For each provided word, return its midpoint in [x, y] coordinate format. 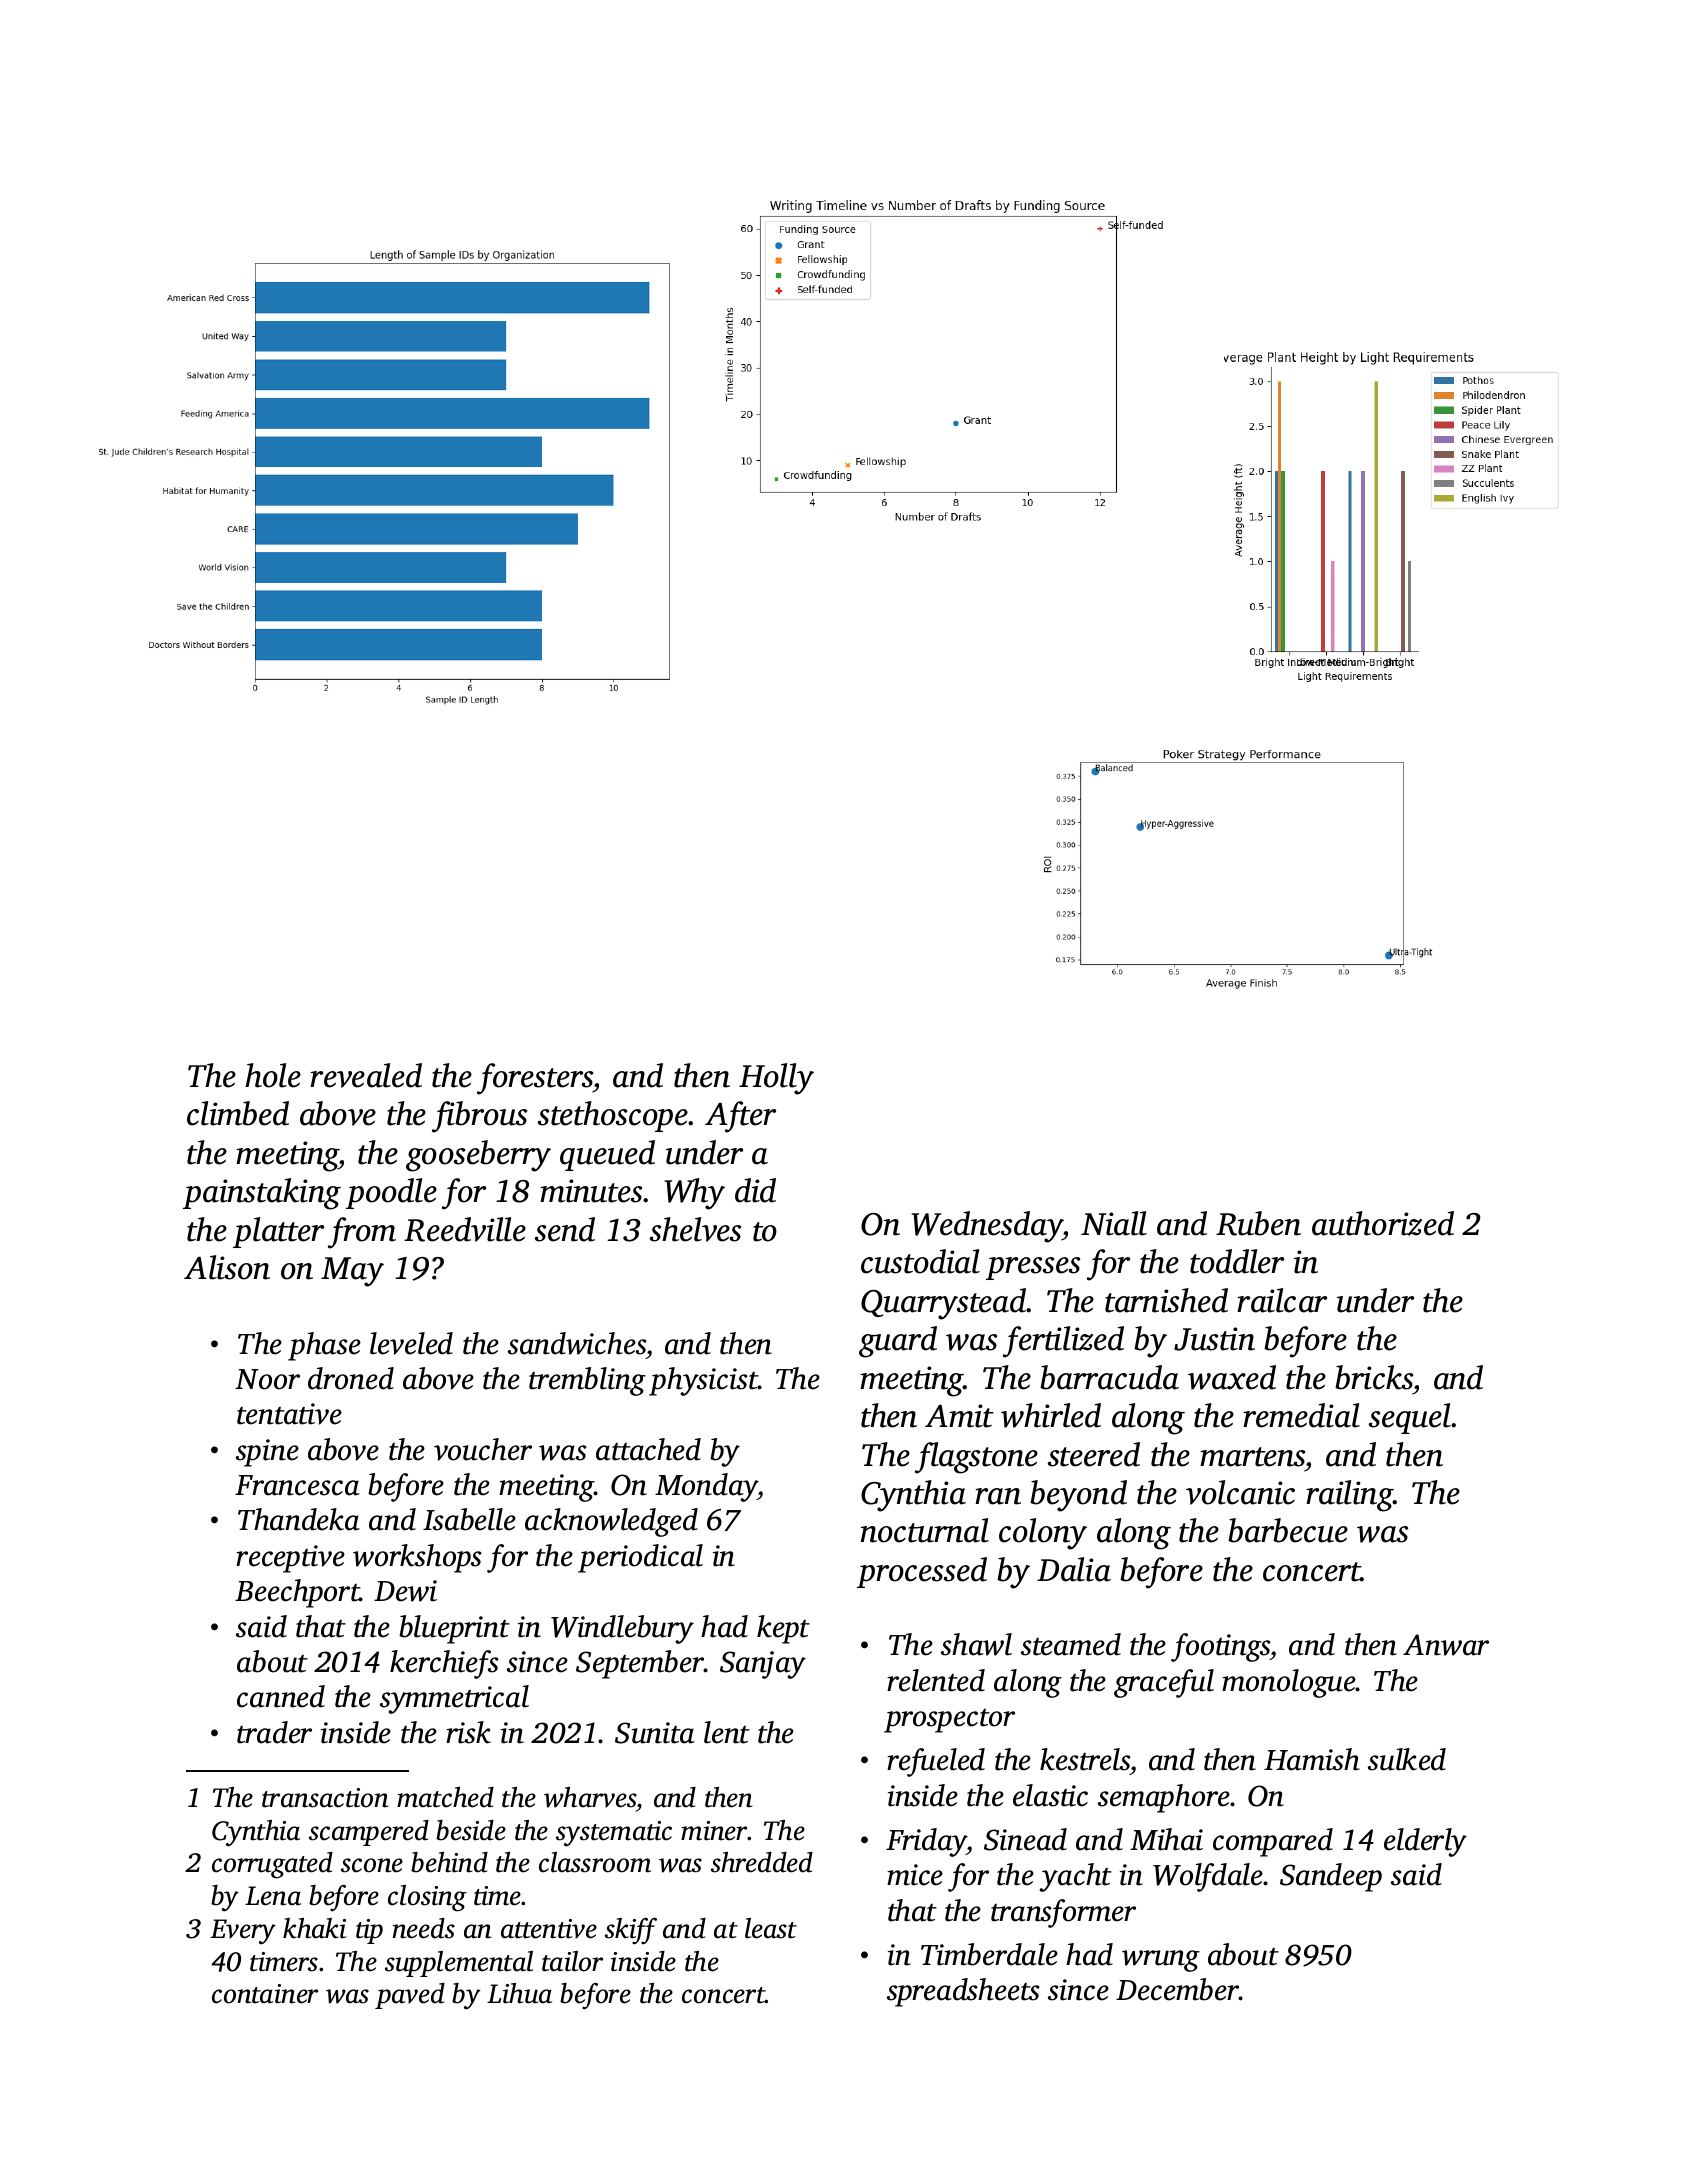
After [740, 1117]
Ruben [1258, 1223]
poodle [391, 1193]
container [265, 1994]
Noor [267, 1379]
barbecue [1288, 1530]
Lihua [519, 1993]
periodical [640, 1558]
